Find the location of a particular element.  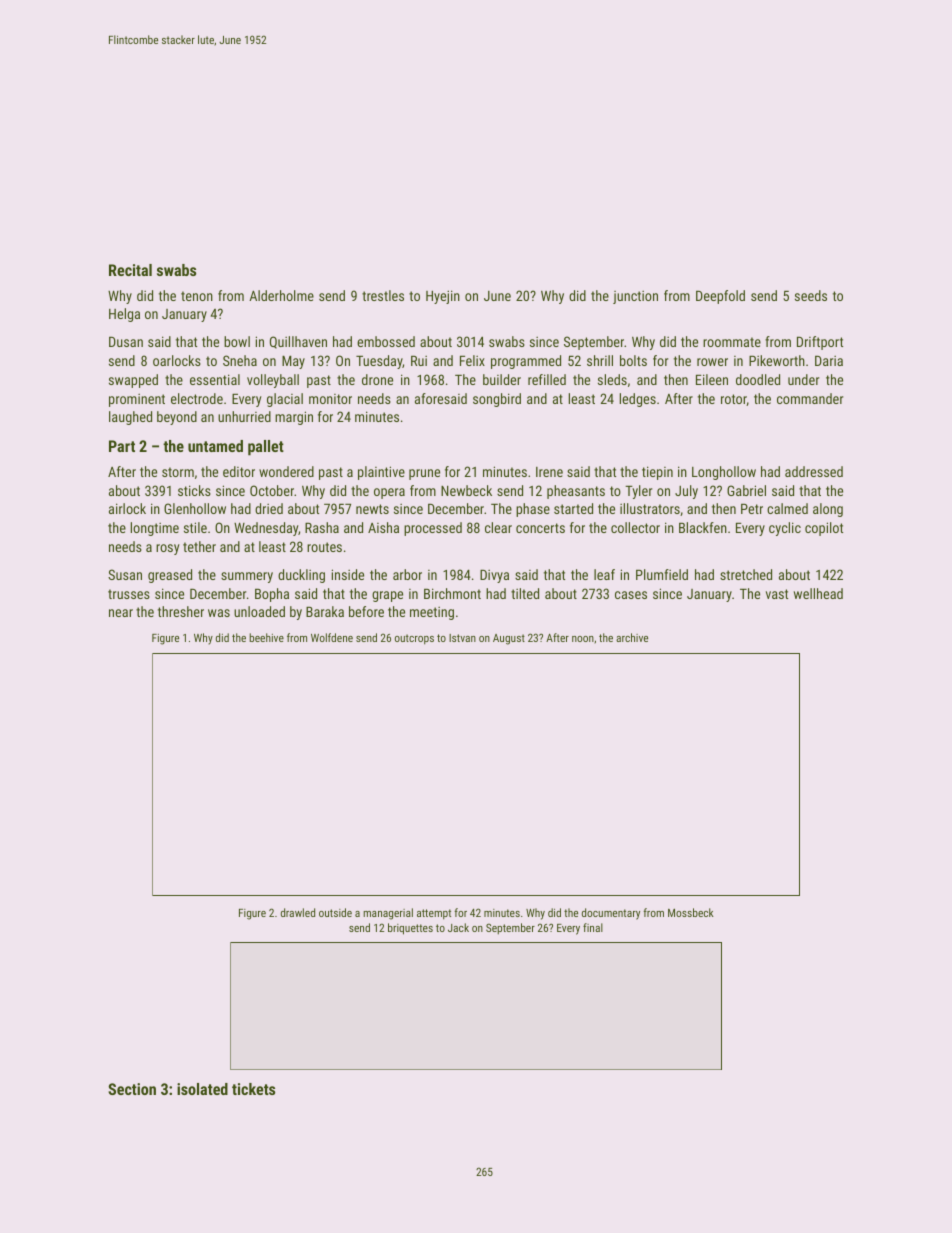

Hyejin is located at coordinates (443, 297).
